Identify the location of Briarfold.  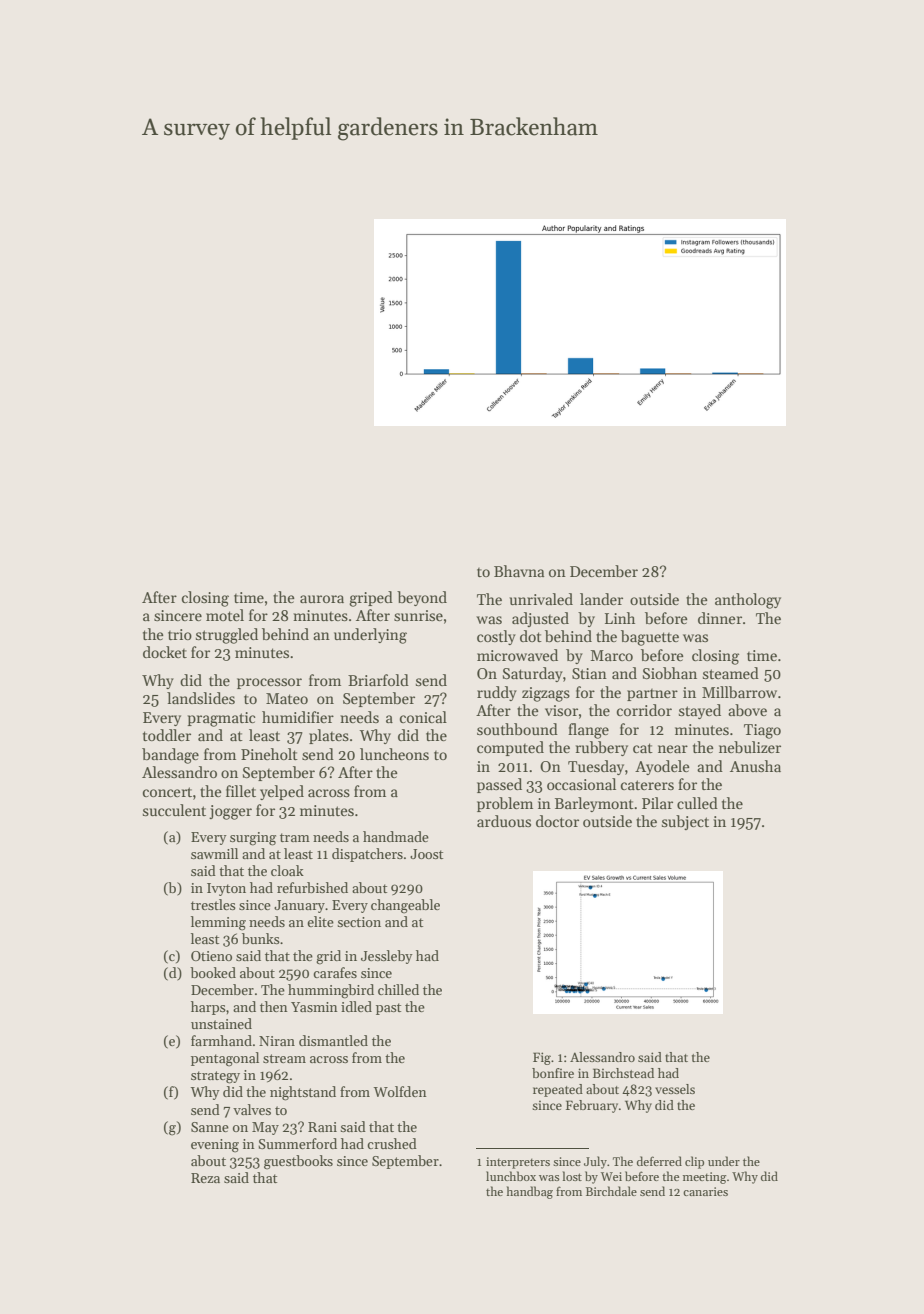
(378, 680).
